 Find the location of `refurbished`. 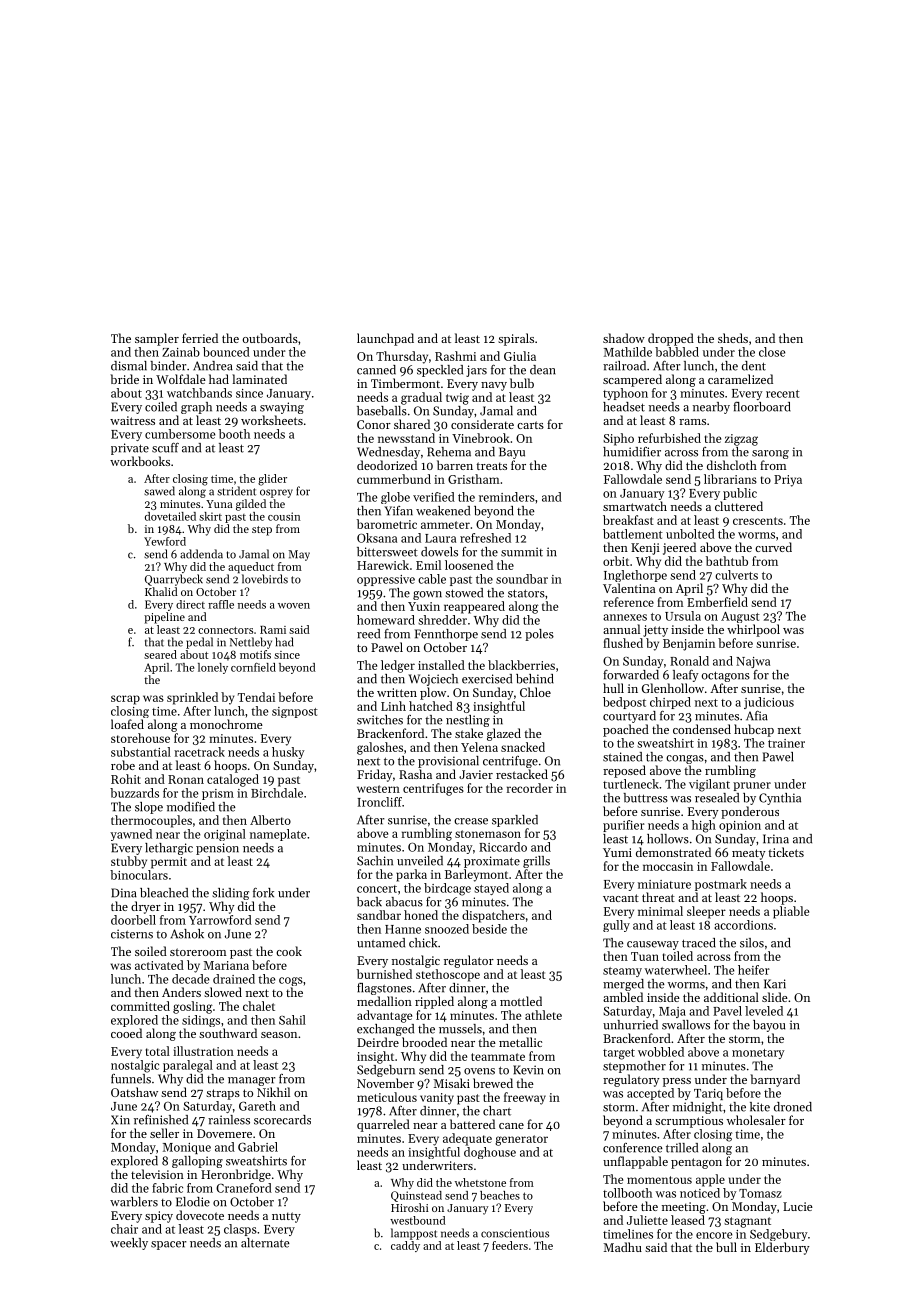

refurbished is located at coordinates (669, 438).
